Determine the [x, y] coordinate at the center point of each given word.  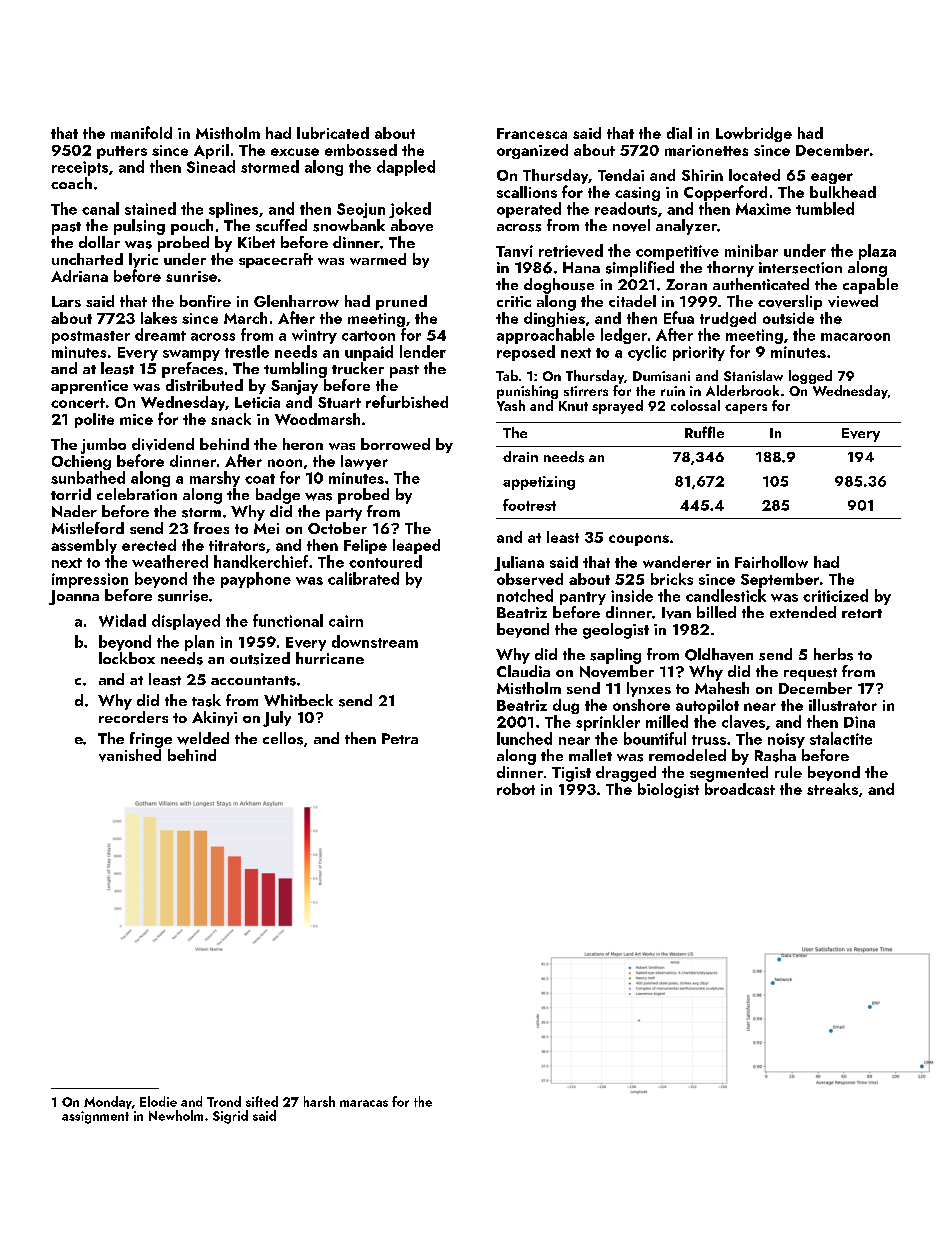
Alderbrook [742, 390]
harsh [319, 1101]
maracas [364, 1103]
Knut [573, 406]
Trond [224, 1101]
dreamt [160, 334]
